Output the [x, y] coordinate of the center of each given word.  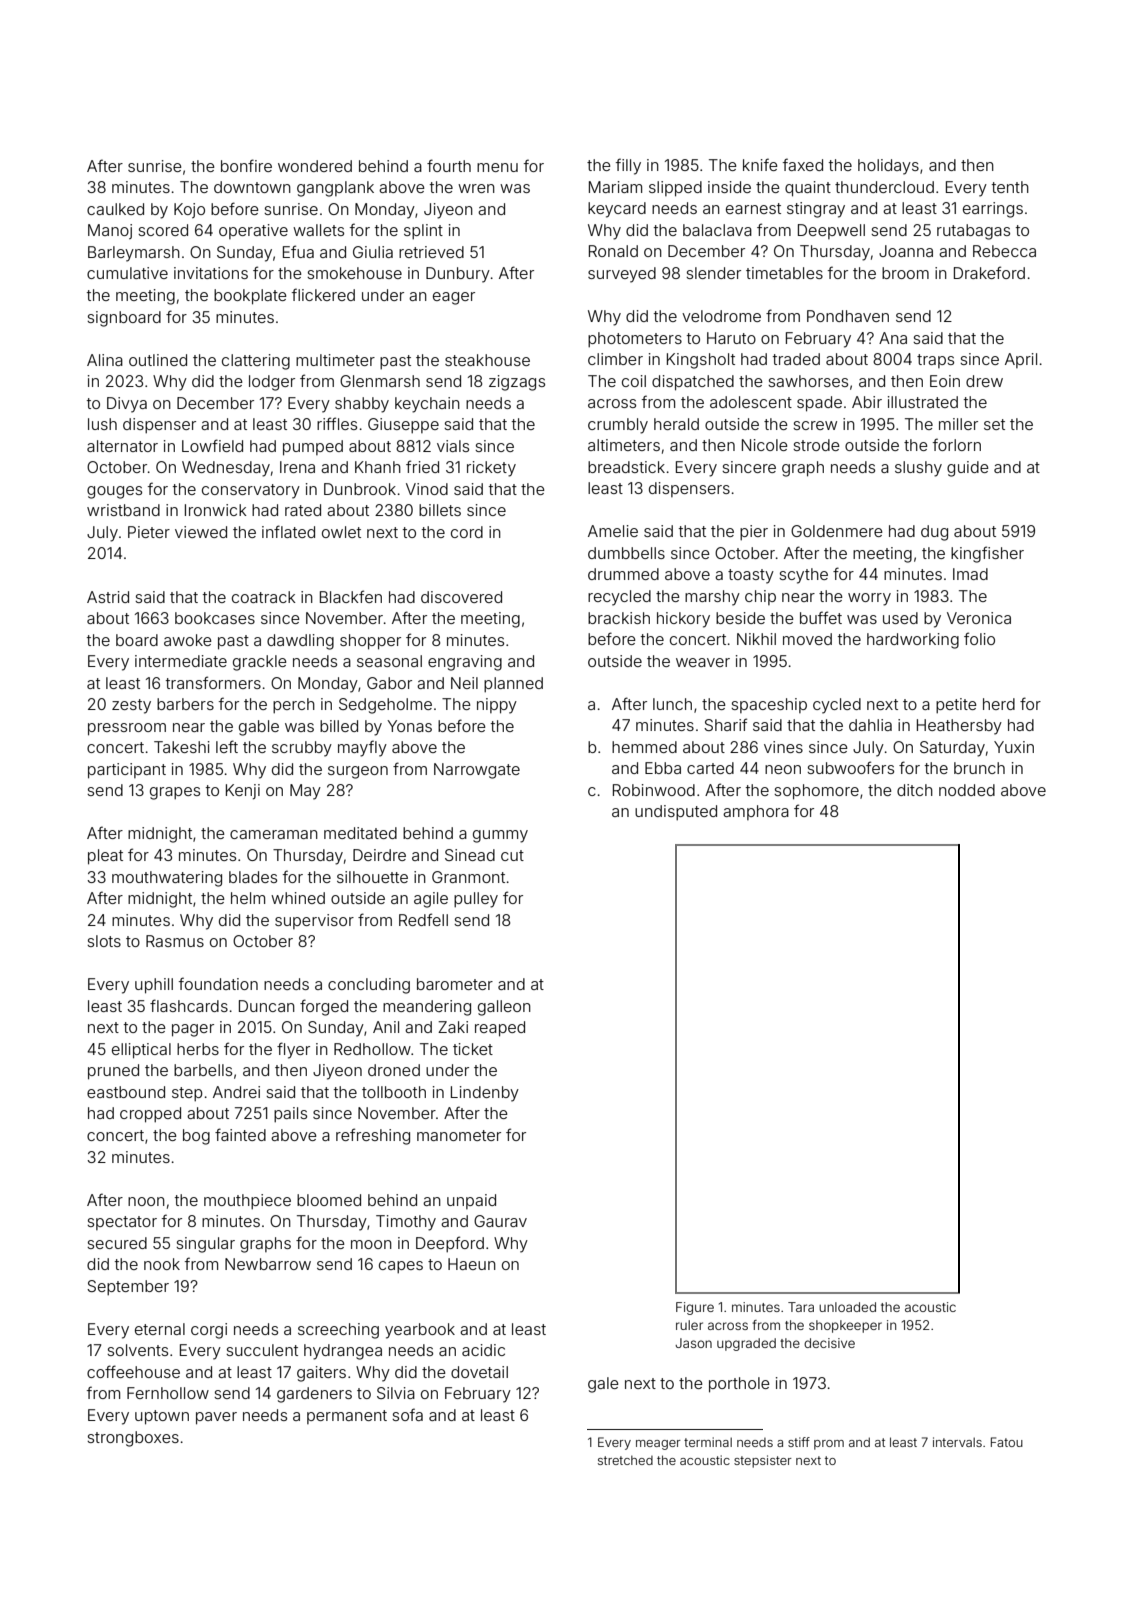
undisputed [676, 812]
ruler [689, 1325]
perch [294, 705]
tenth [1010, 187]
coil [634, 381]
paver [216, 1418]
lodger [272, 383]
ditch [915, 790]
